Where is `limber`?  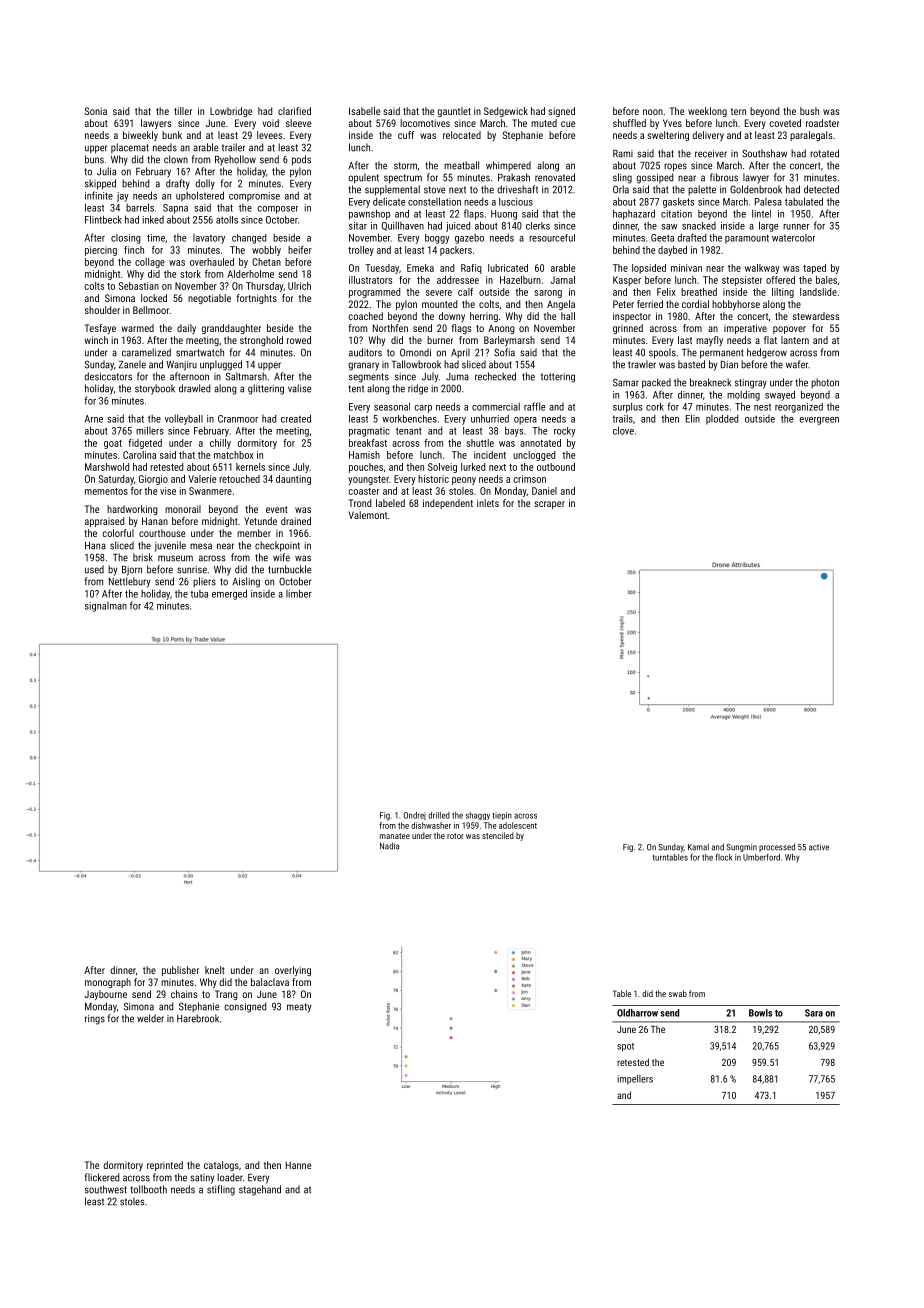 limber is located at coordinates (299, 593).
